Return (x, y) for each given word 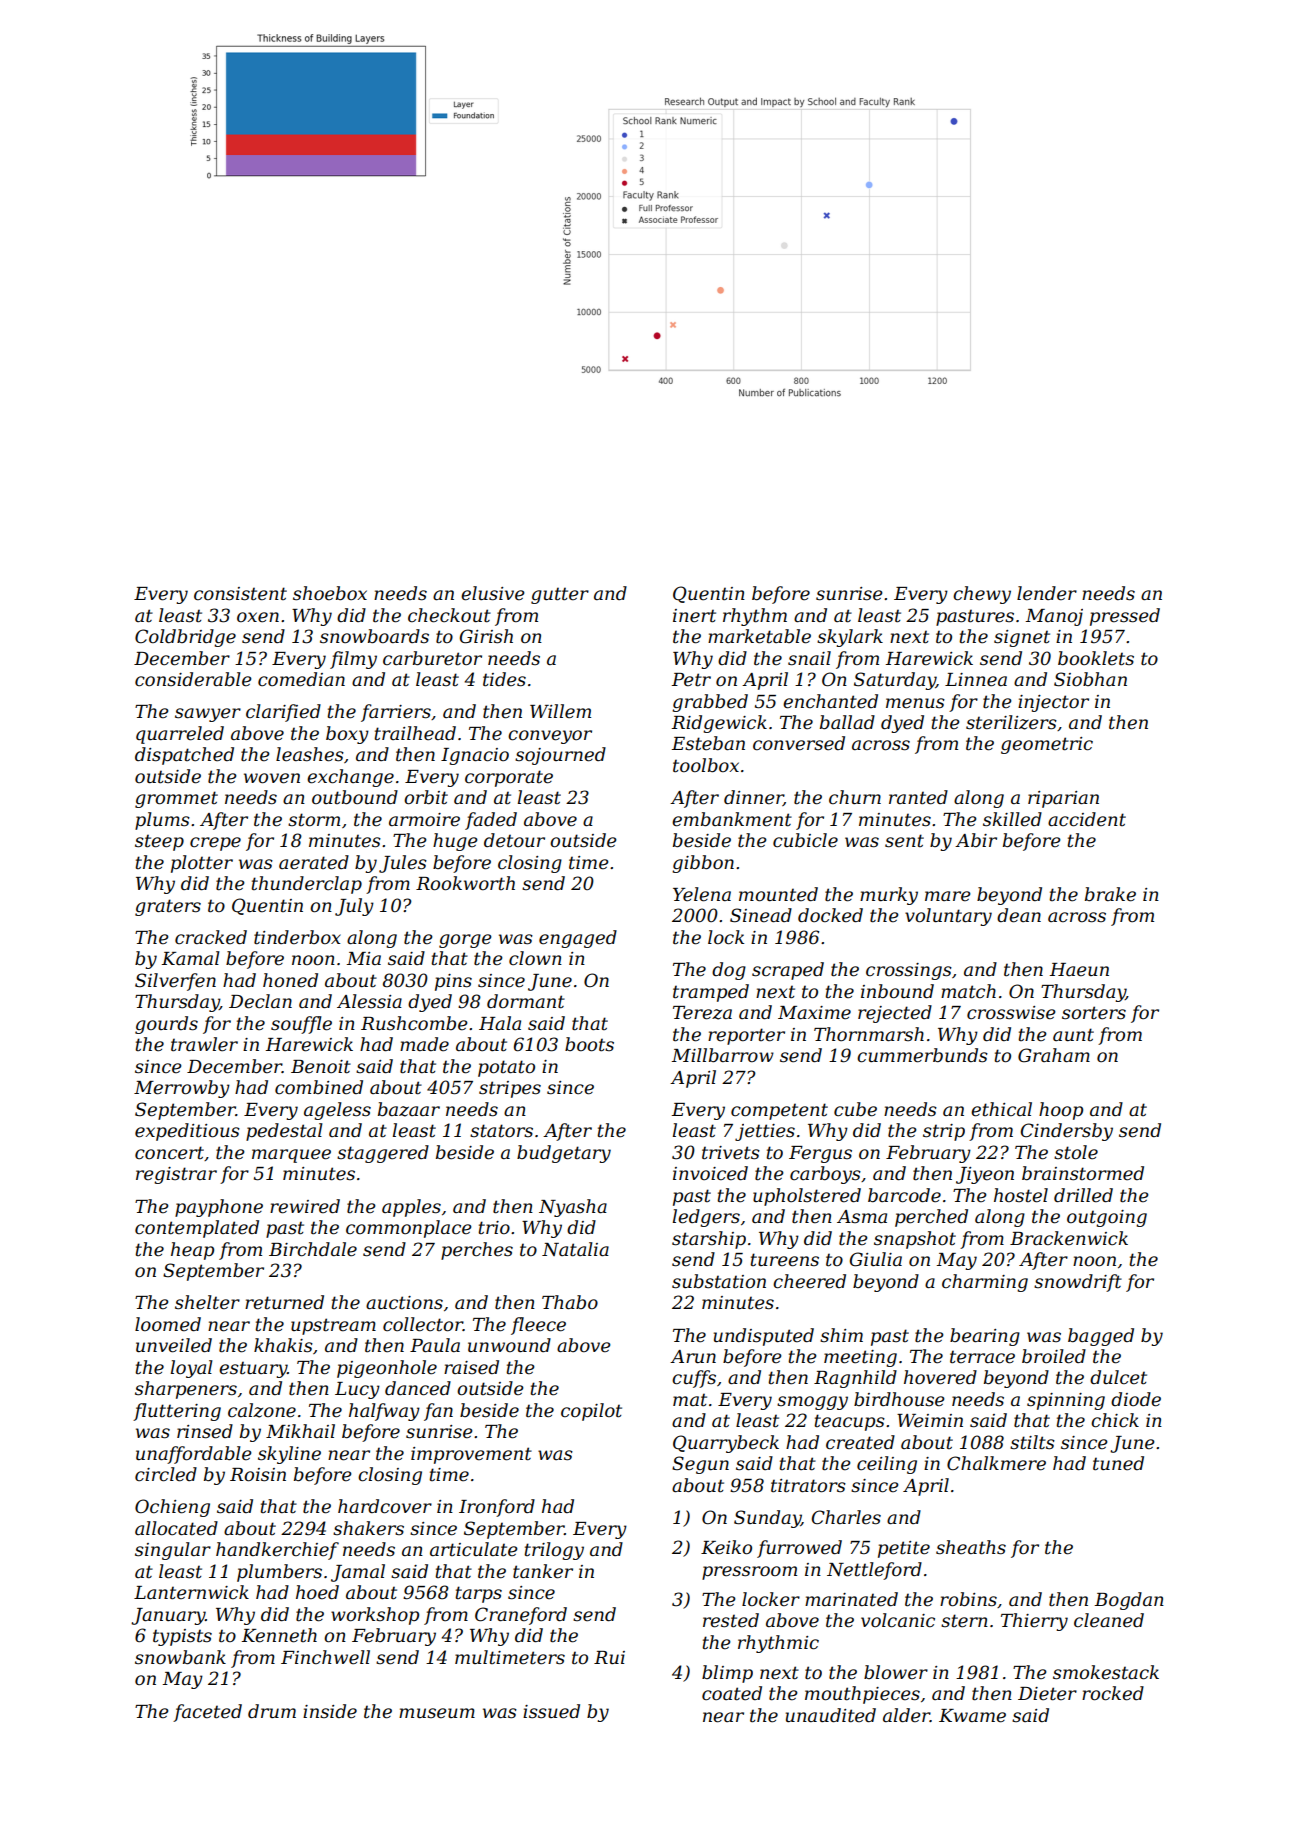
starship (709, 1240)
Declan (260, 1001)
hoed (317, 1592)
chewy (982, 595)
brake (1110, 894)
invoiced (710, 1173)
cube (855, 1109)
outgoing (1107, 1218)
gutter (560, 595)
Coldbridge (185, 638)
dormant (526, 1001)
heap (192, 1251)
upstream (333, 1326)
